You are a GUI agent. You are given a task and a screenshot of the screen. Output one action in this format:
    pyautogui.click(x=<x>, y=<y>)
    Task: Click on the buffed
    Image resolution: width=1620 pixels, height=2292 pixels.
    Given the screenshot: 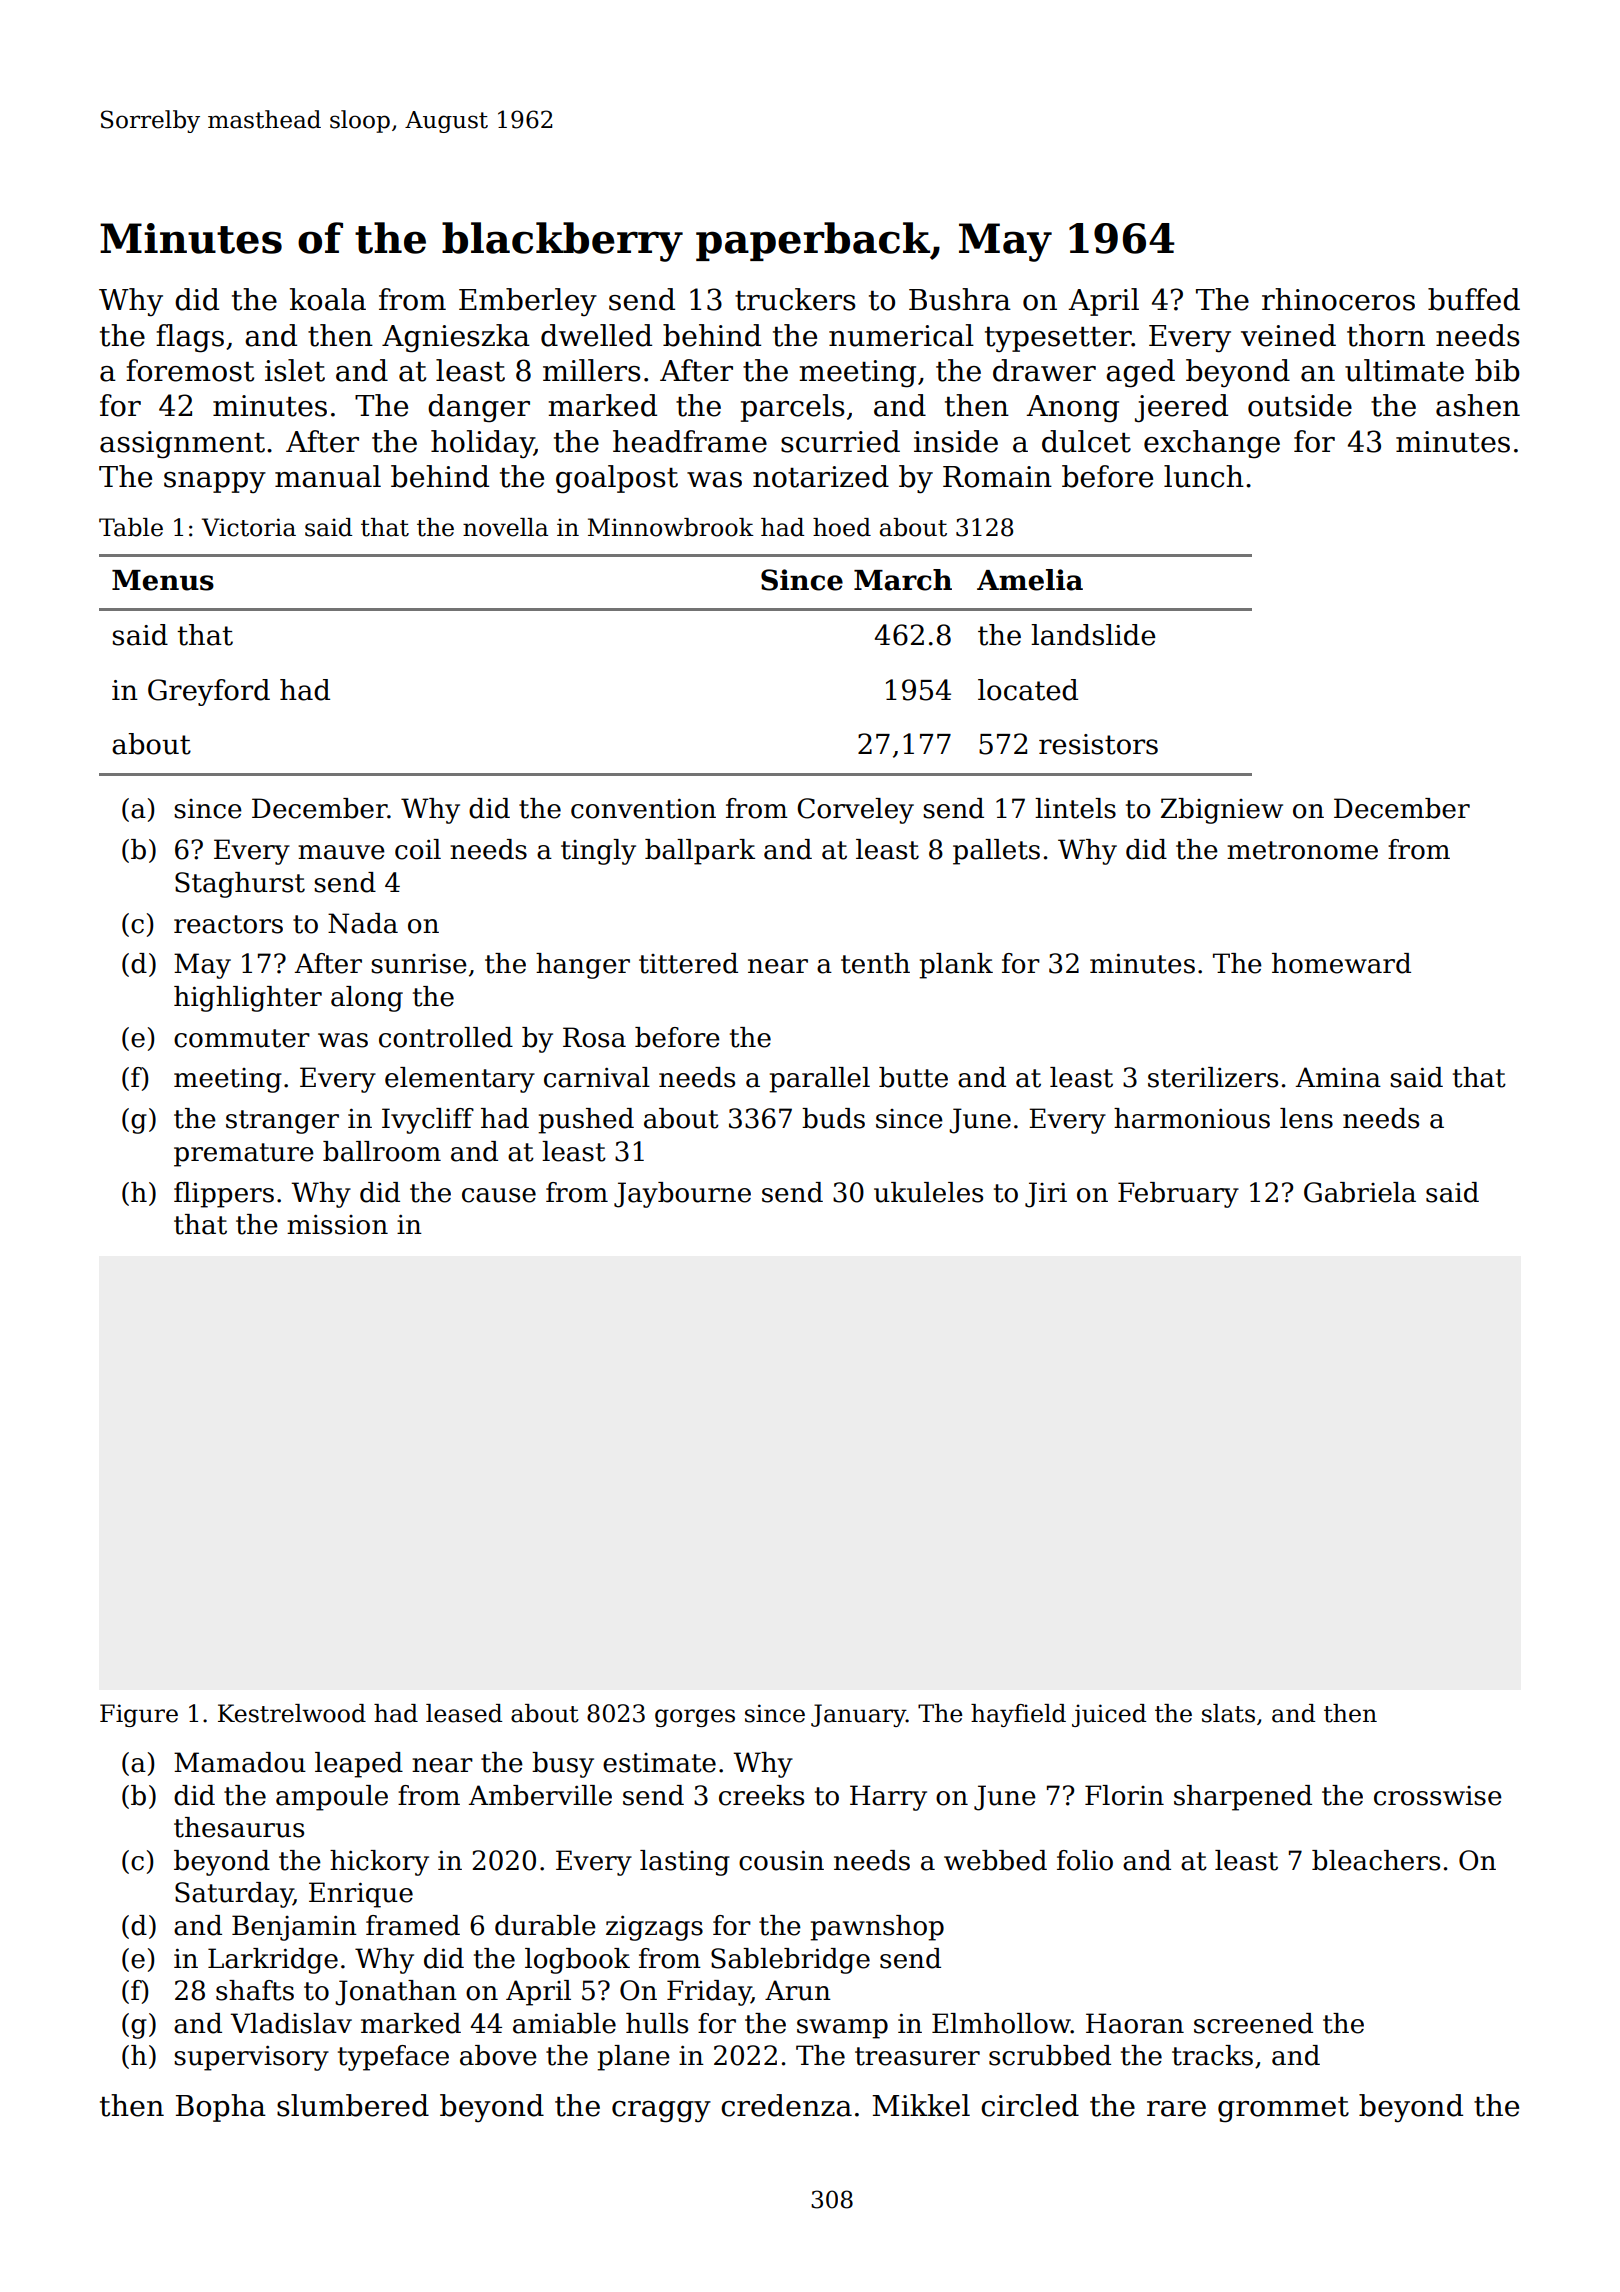 What is the action you would take?
    pyautogui.click(x=1474, y=299)
